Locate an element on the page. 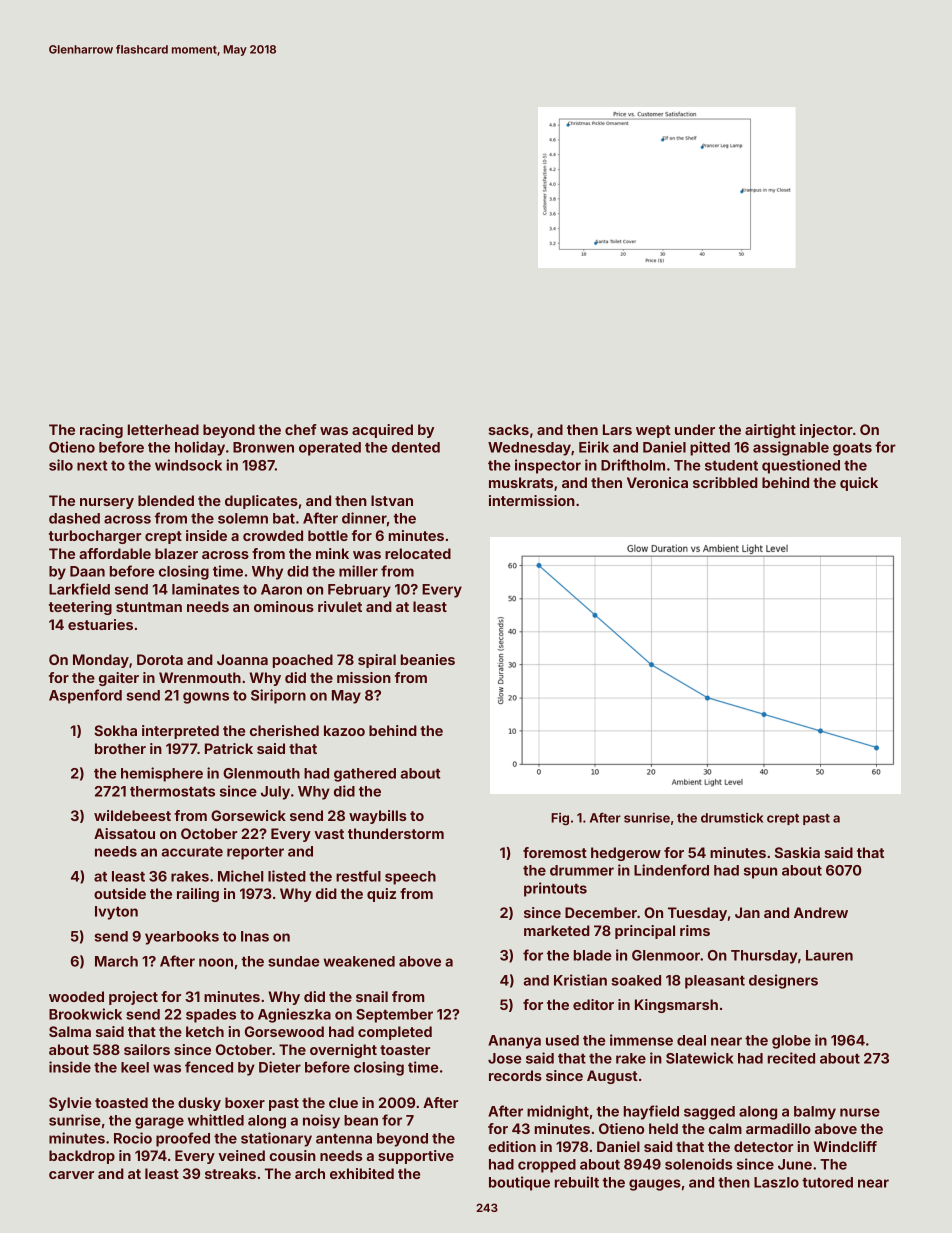 This image has width=952, height=1233. Lindenford is located at coordinates (671, 870).
